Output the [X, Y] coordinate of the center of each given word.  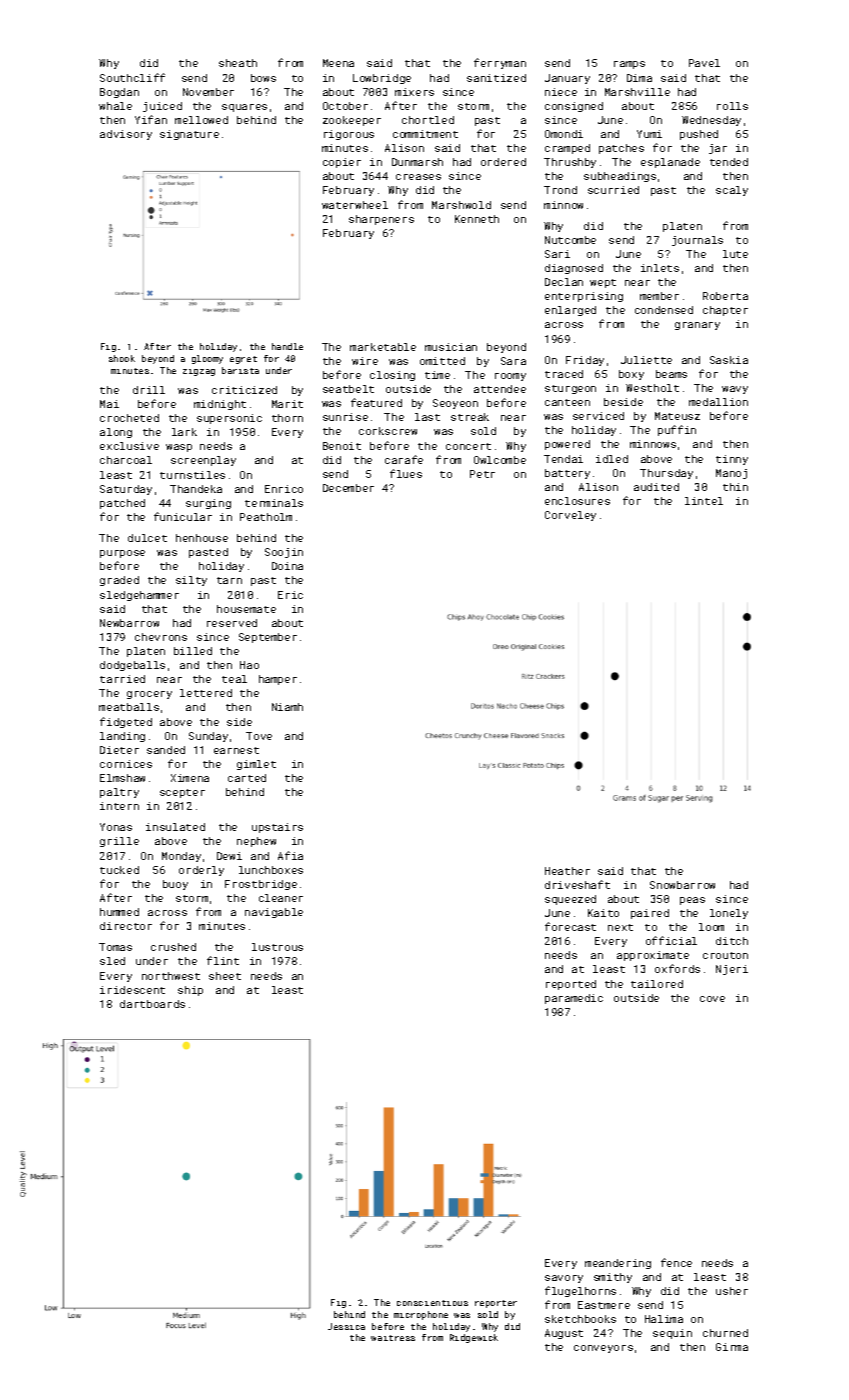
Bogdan [119, 93]
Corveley [570, 516]
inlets [660, 268]
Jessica [346, 1326]
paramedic [574, 999]
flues [406, 473]
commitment [425, 134]
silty [191, 581]
